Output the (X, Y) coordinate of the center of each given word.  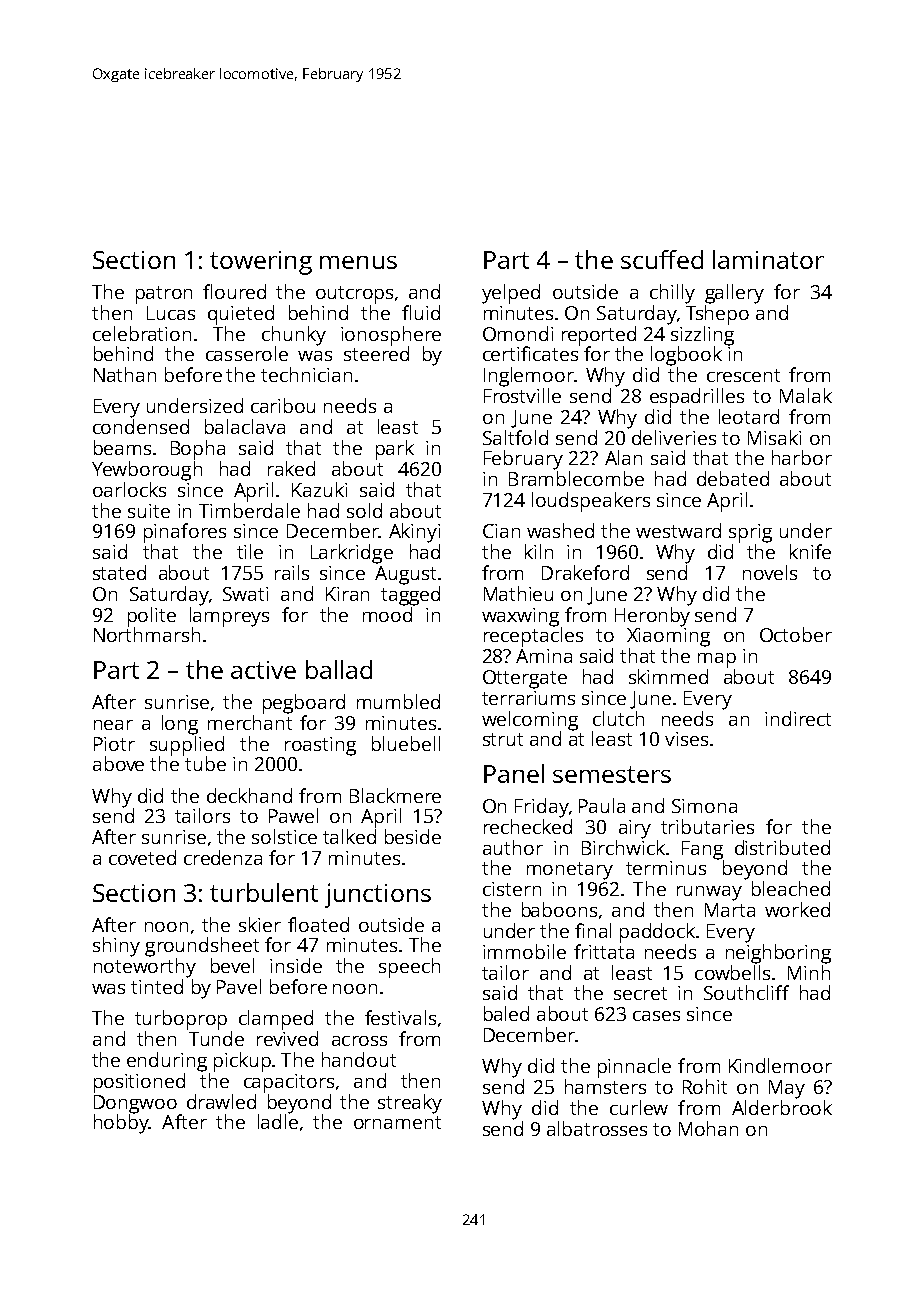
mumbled (398, 701)
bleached (791, 888)
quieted (241, 315)
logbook (686, 356)
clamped (276, 1020)
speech (409, 968)
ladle (278, 1121)
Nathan (125, 374)
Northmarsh (147, 634)
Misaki (774, 437)
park (395, 450)
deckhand (249, 795)
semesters (612, 774)
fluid (421, 312)
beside (413, 836)
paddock (658, 933)
